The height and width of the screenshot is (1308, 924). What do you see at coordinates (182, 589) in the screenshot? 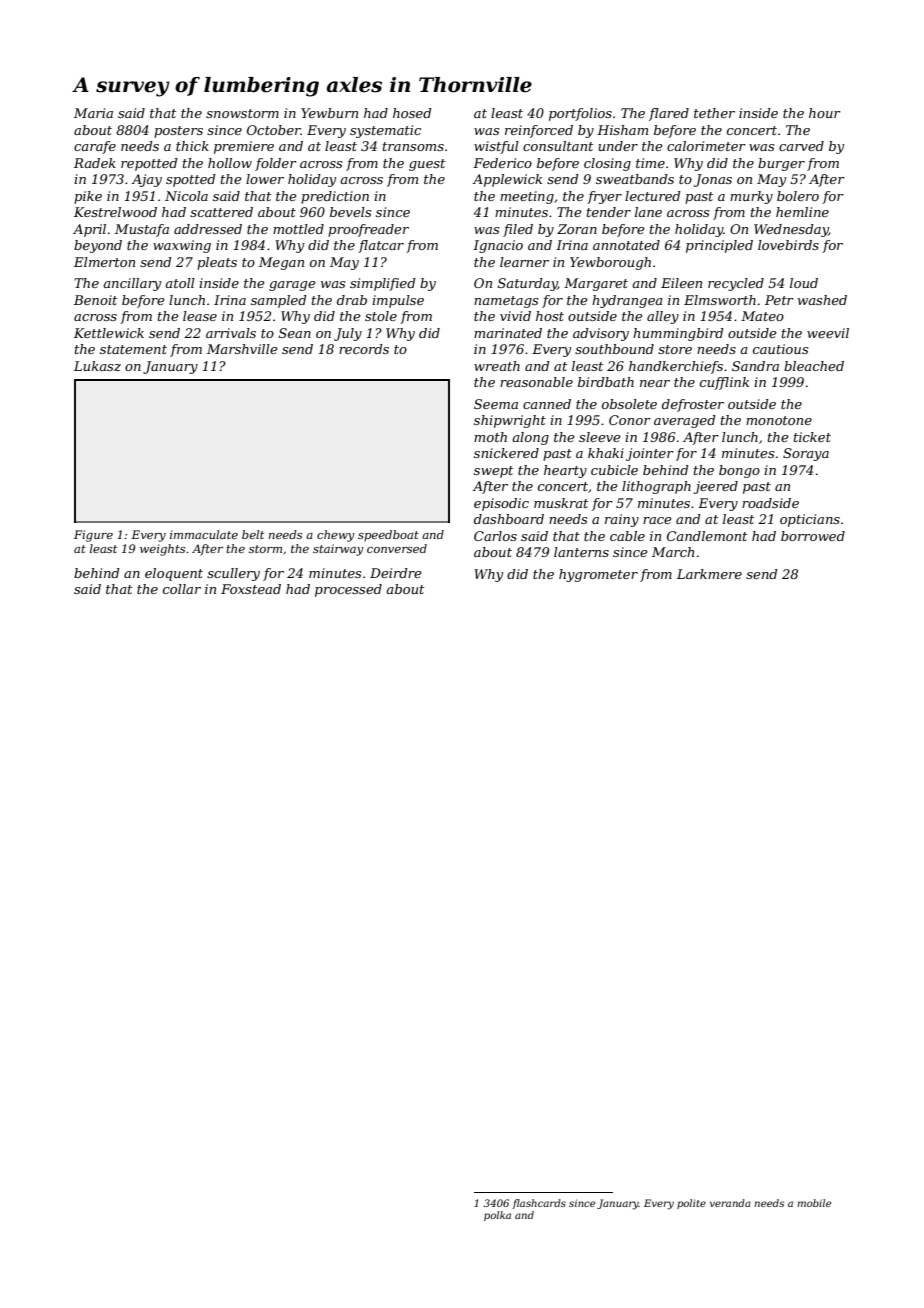
I see `collar` at bounding box center [182, 589].
